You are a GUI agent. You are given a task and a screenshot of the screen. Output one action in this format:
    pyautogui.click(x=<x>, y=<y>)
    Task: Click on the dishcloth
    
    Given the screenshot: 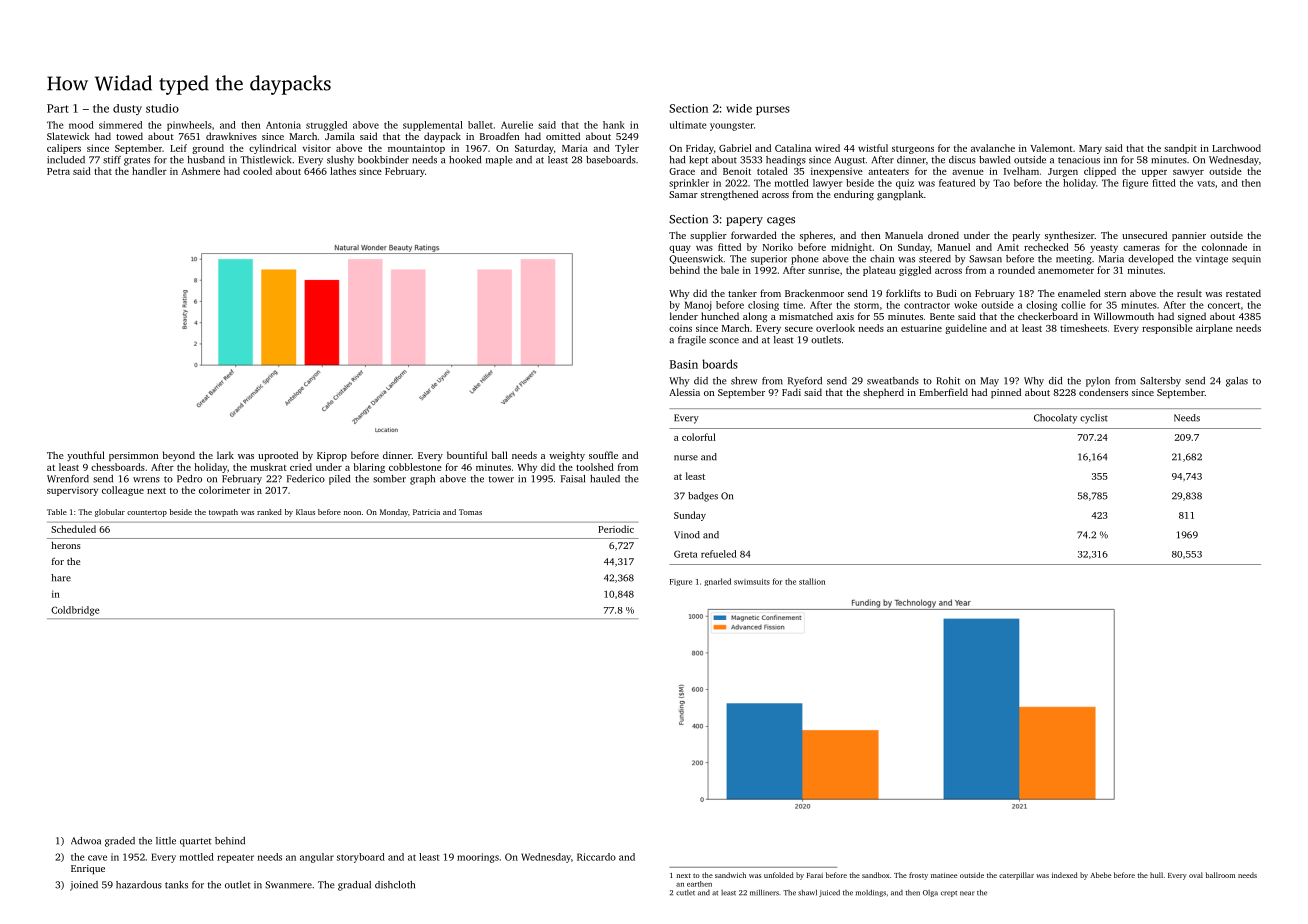 What is the action you would take?
    pyautogui.click(x=395, y=885)
